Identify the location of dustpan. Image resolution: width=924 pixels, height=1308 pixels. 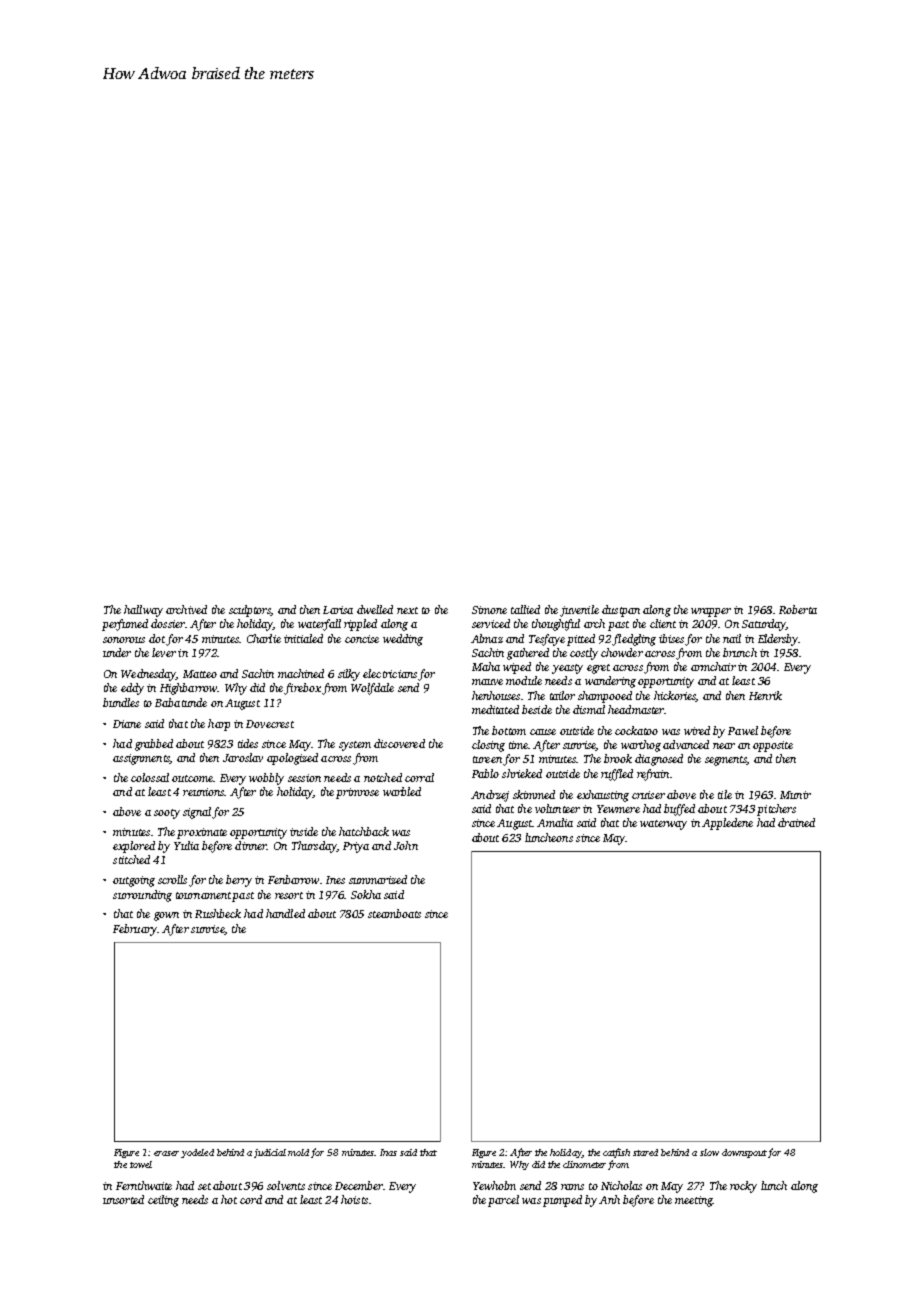
(621, 611).
